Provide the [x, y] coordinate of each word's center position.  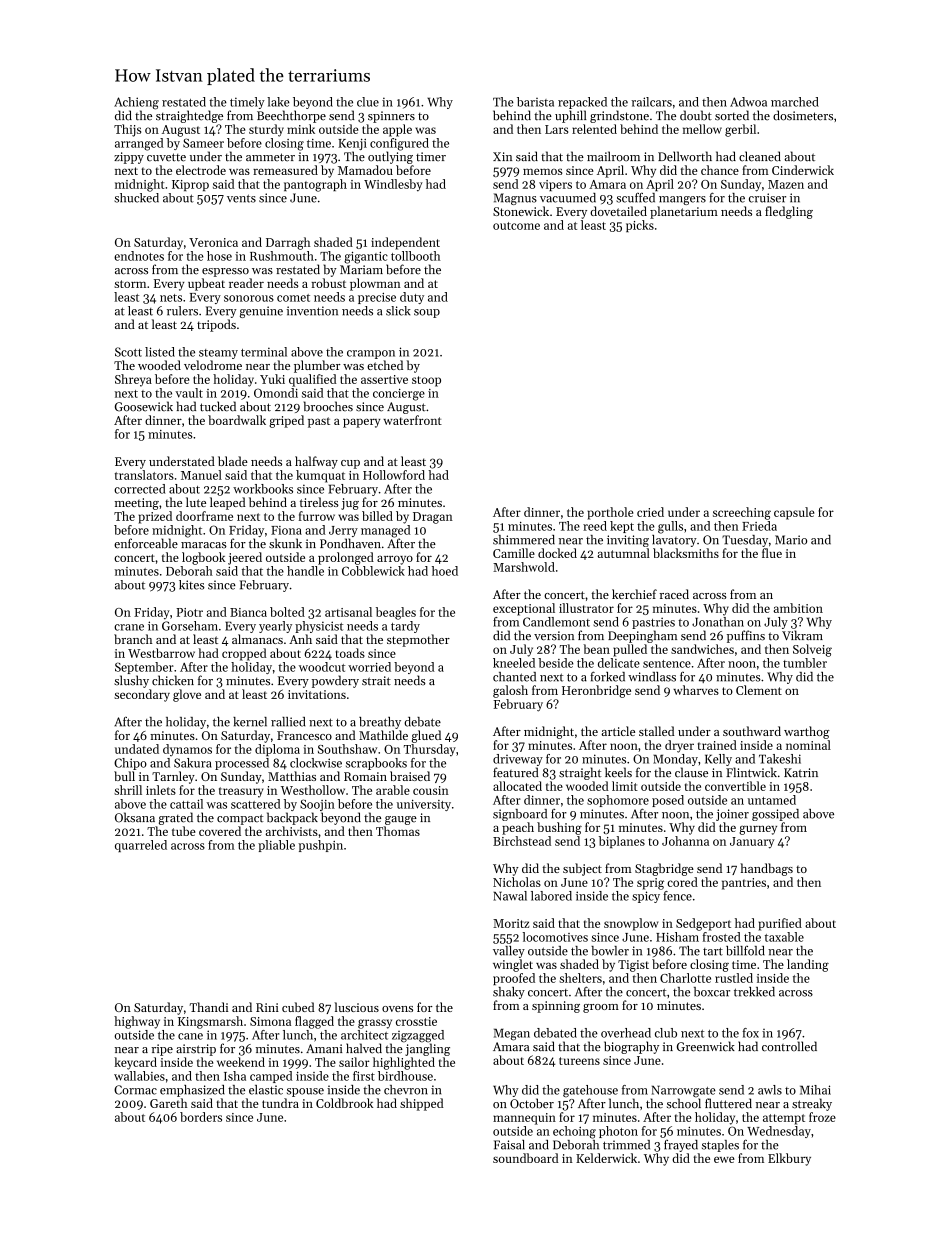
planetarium [684, 212]
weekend [241, 1062]
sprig [650, 884]
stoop [426, 381]
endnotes [139, 256]
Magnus [515, 199]
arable [393, 790]
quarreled [141, 846]
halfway [316, 462]
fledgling [789, 212]
